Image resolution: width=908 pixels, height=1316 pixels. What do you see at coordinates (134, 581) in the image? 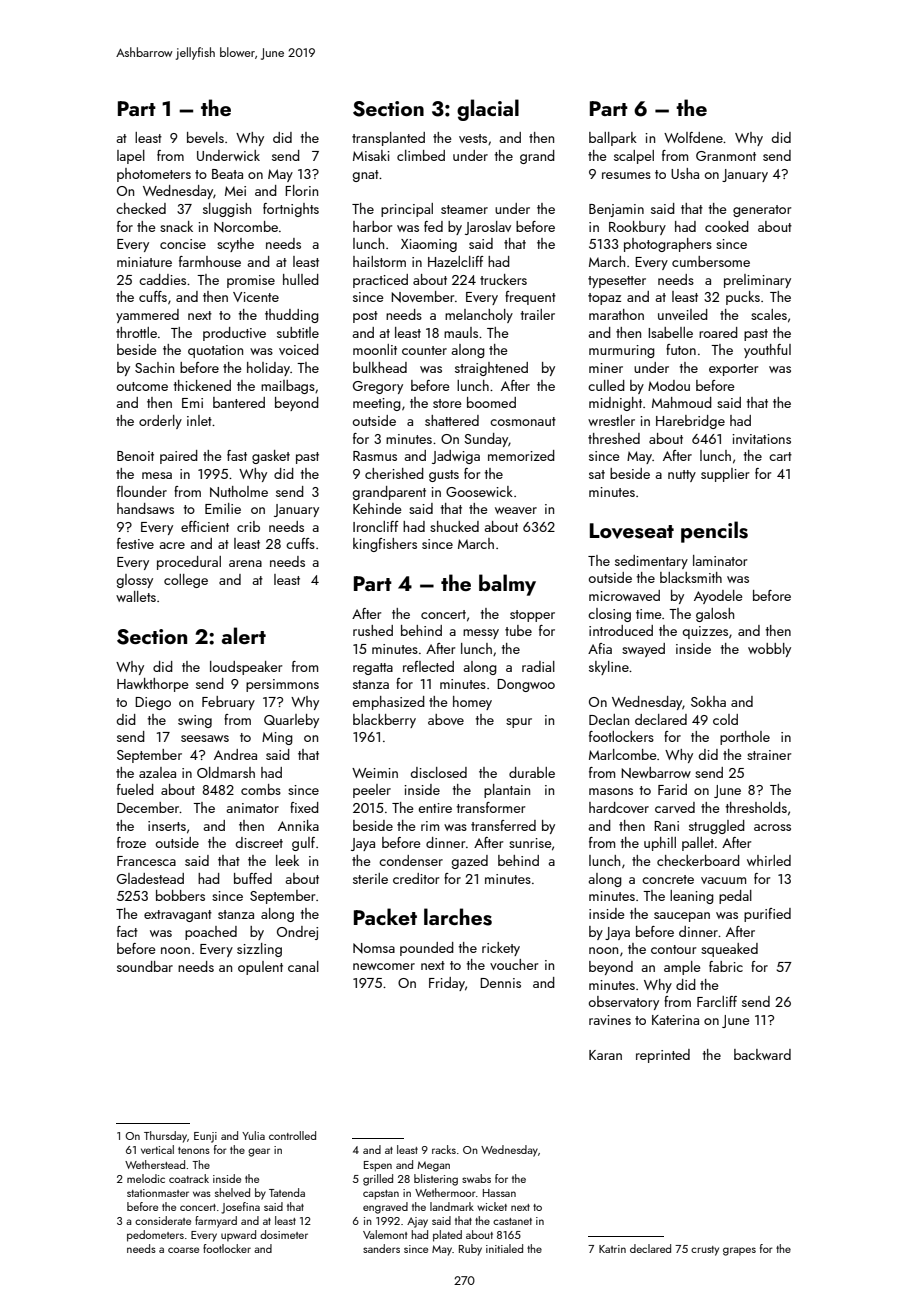
I see `glossy` at bounding box center [134, 581].
